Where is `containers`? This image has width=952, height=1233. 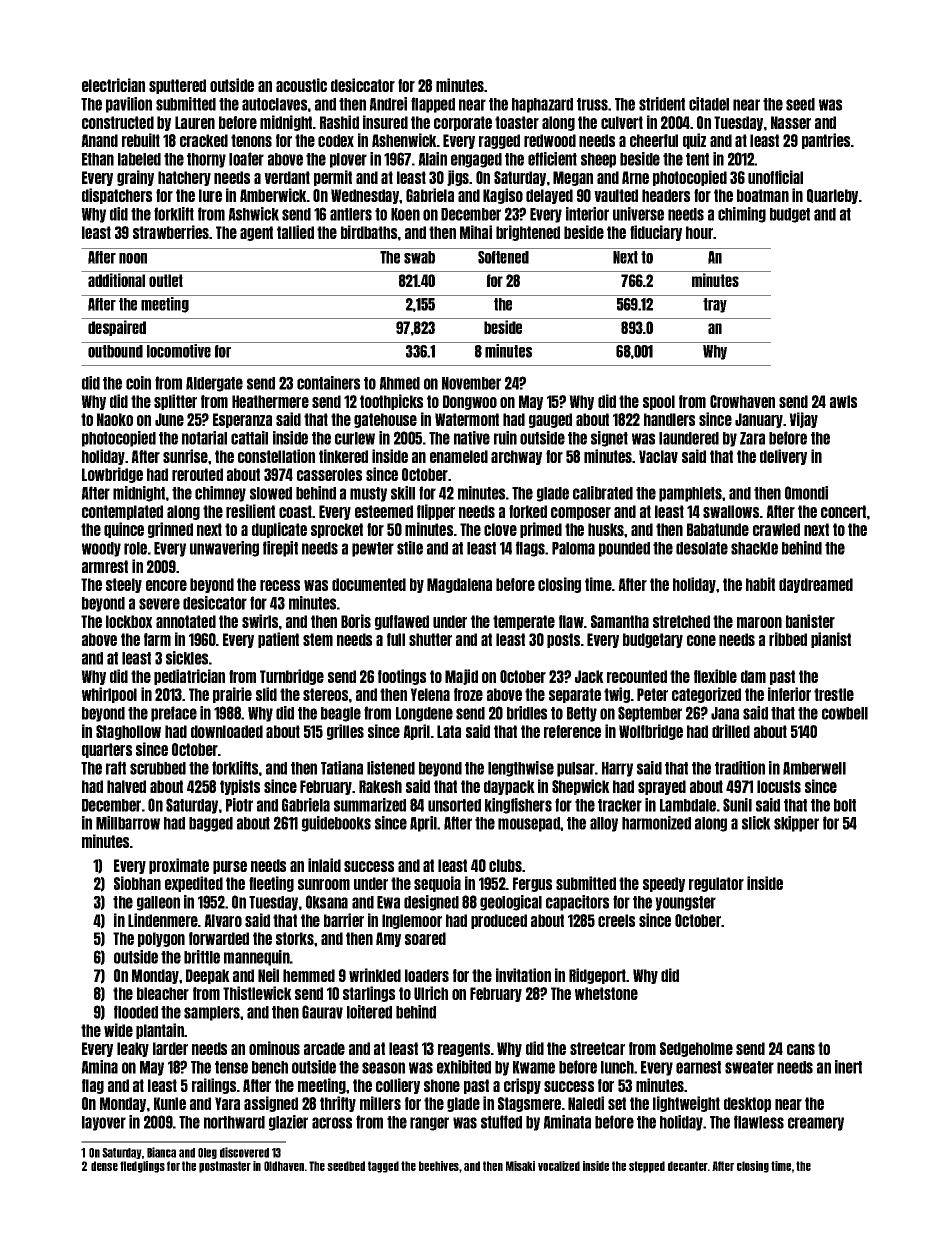 containers is located at coordinates (328, 383).
